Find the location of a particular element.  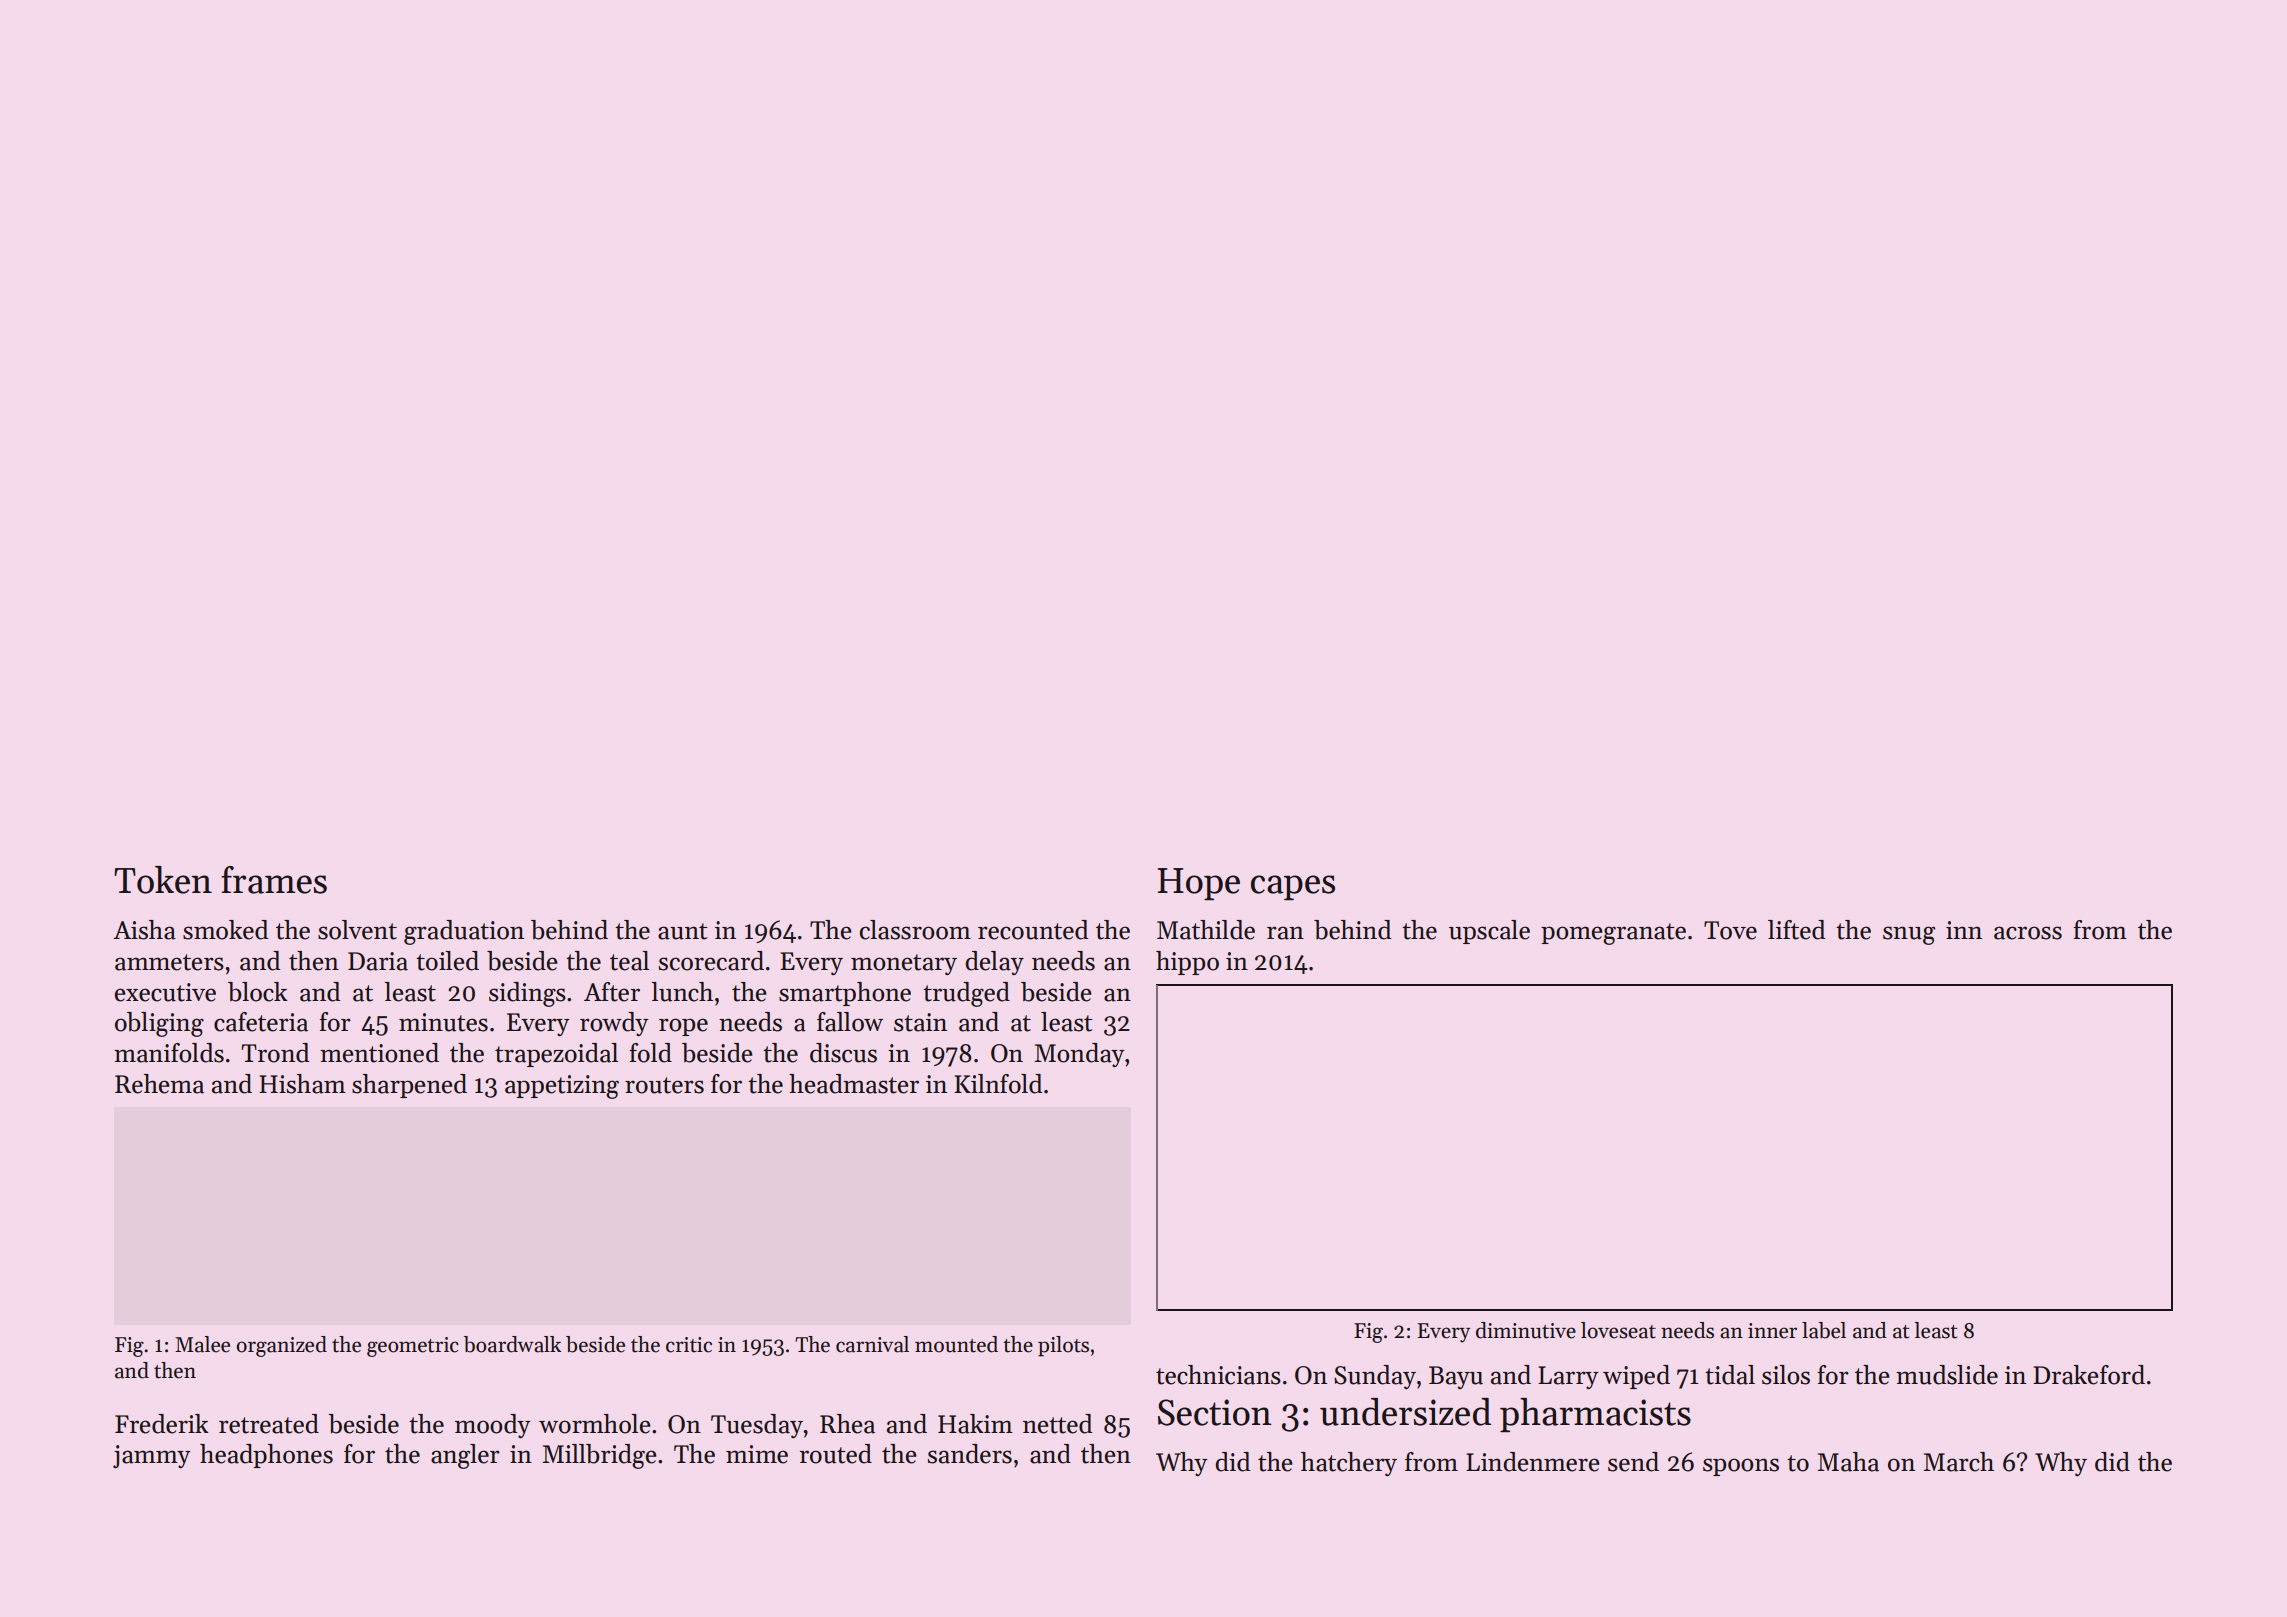

snug is located at coordinates (1909, 935).
